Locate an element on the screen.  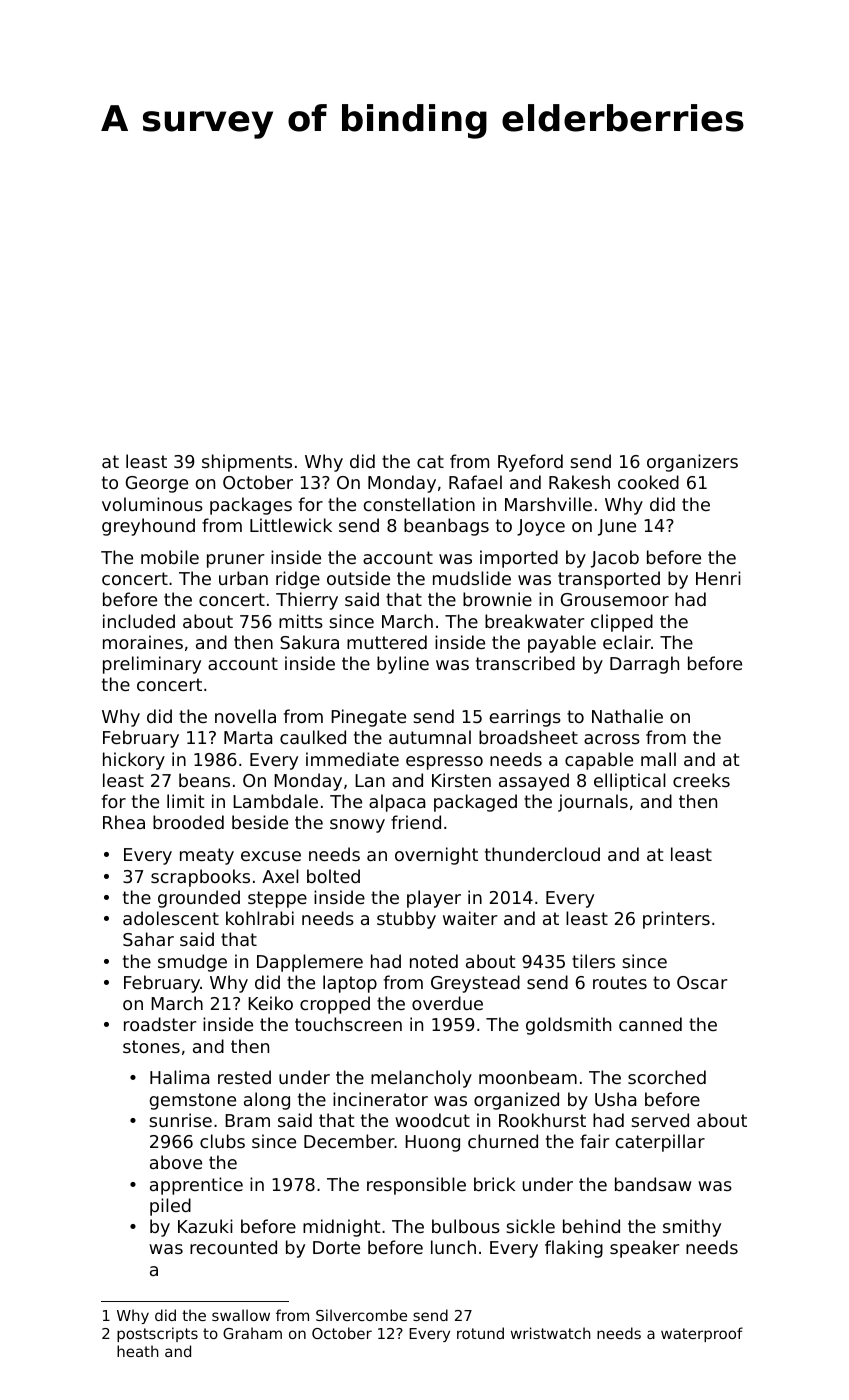
Ryeford is located at coordinates (530, 463).
